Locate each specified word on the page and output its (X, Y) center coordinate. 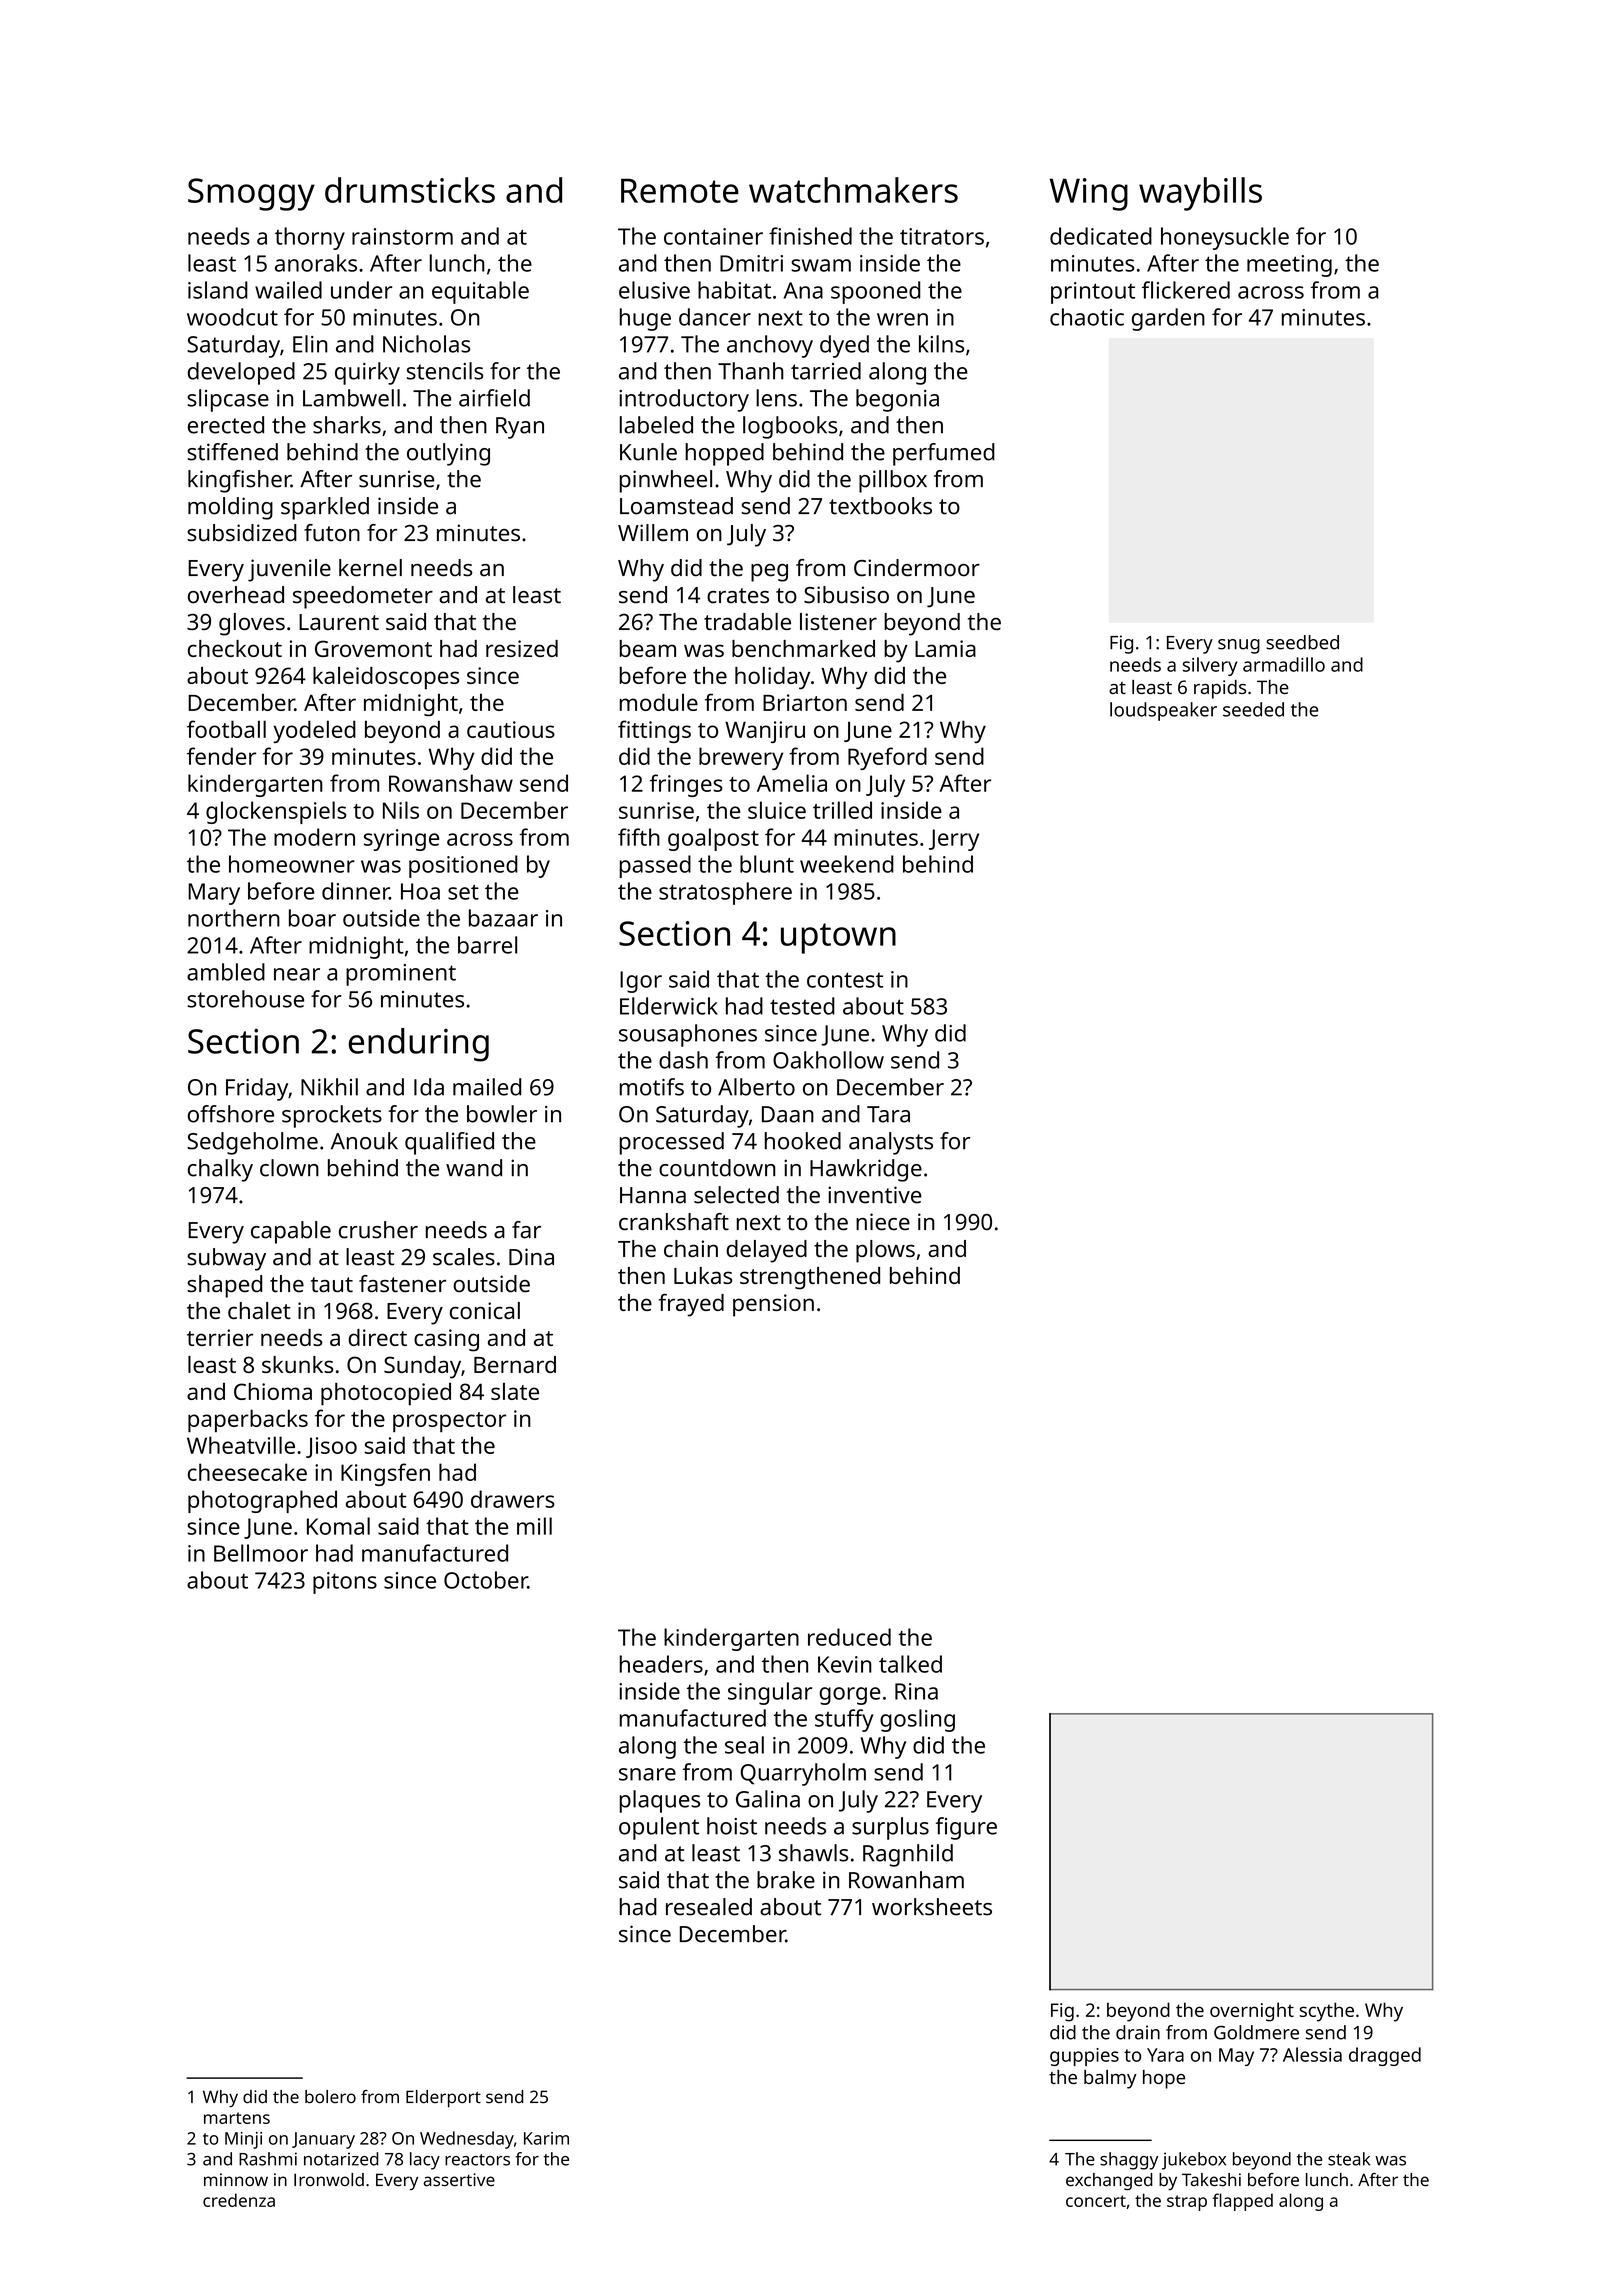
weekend (847, 864)
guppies (1084, 2057)
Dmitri (751, 263)
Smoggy (251, 194)
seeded (1253, 709)
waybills (1200, 194)
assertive (459, 2180)
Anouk (364, 1141)
